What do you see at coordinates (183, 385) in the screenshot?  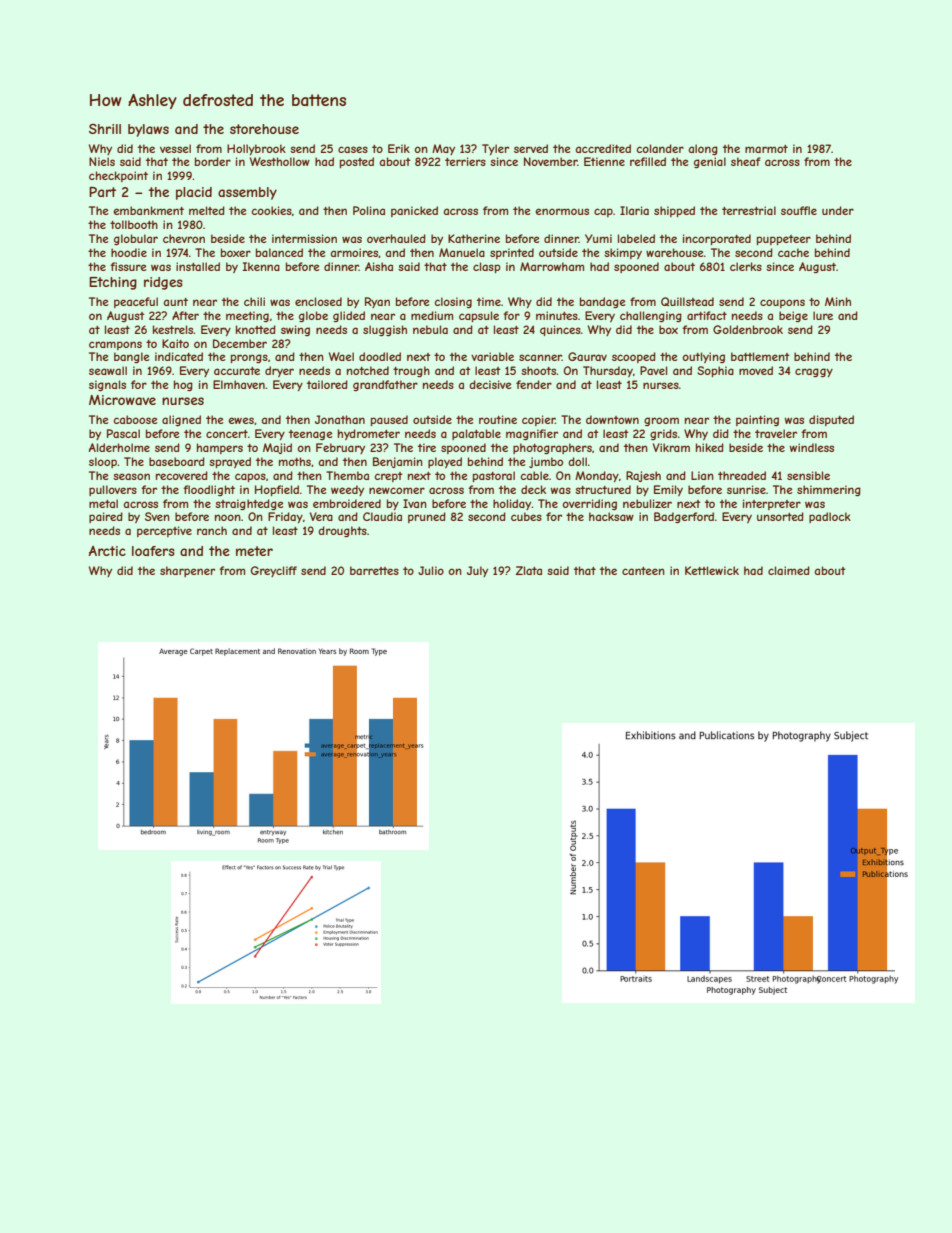 I see `hog` at bounding box center [183, 385].
